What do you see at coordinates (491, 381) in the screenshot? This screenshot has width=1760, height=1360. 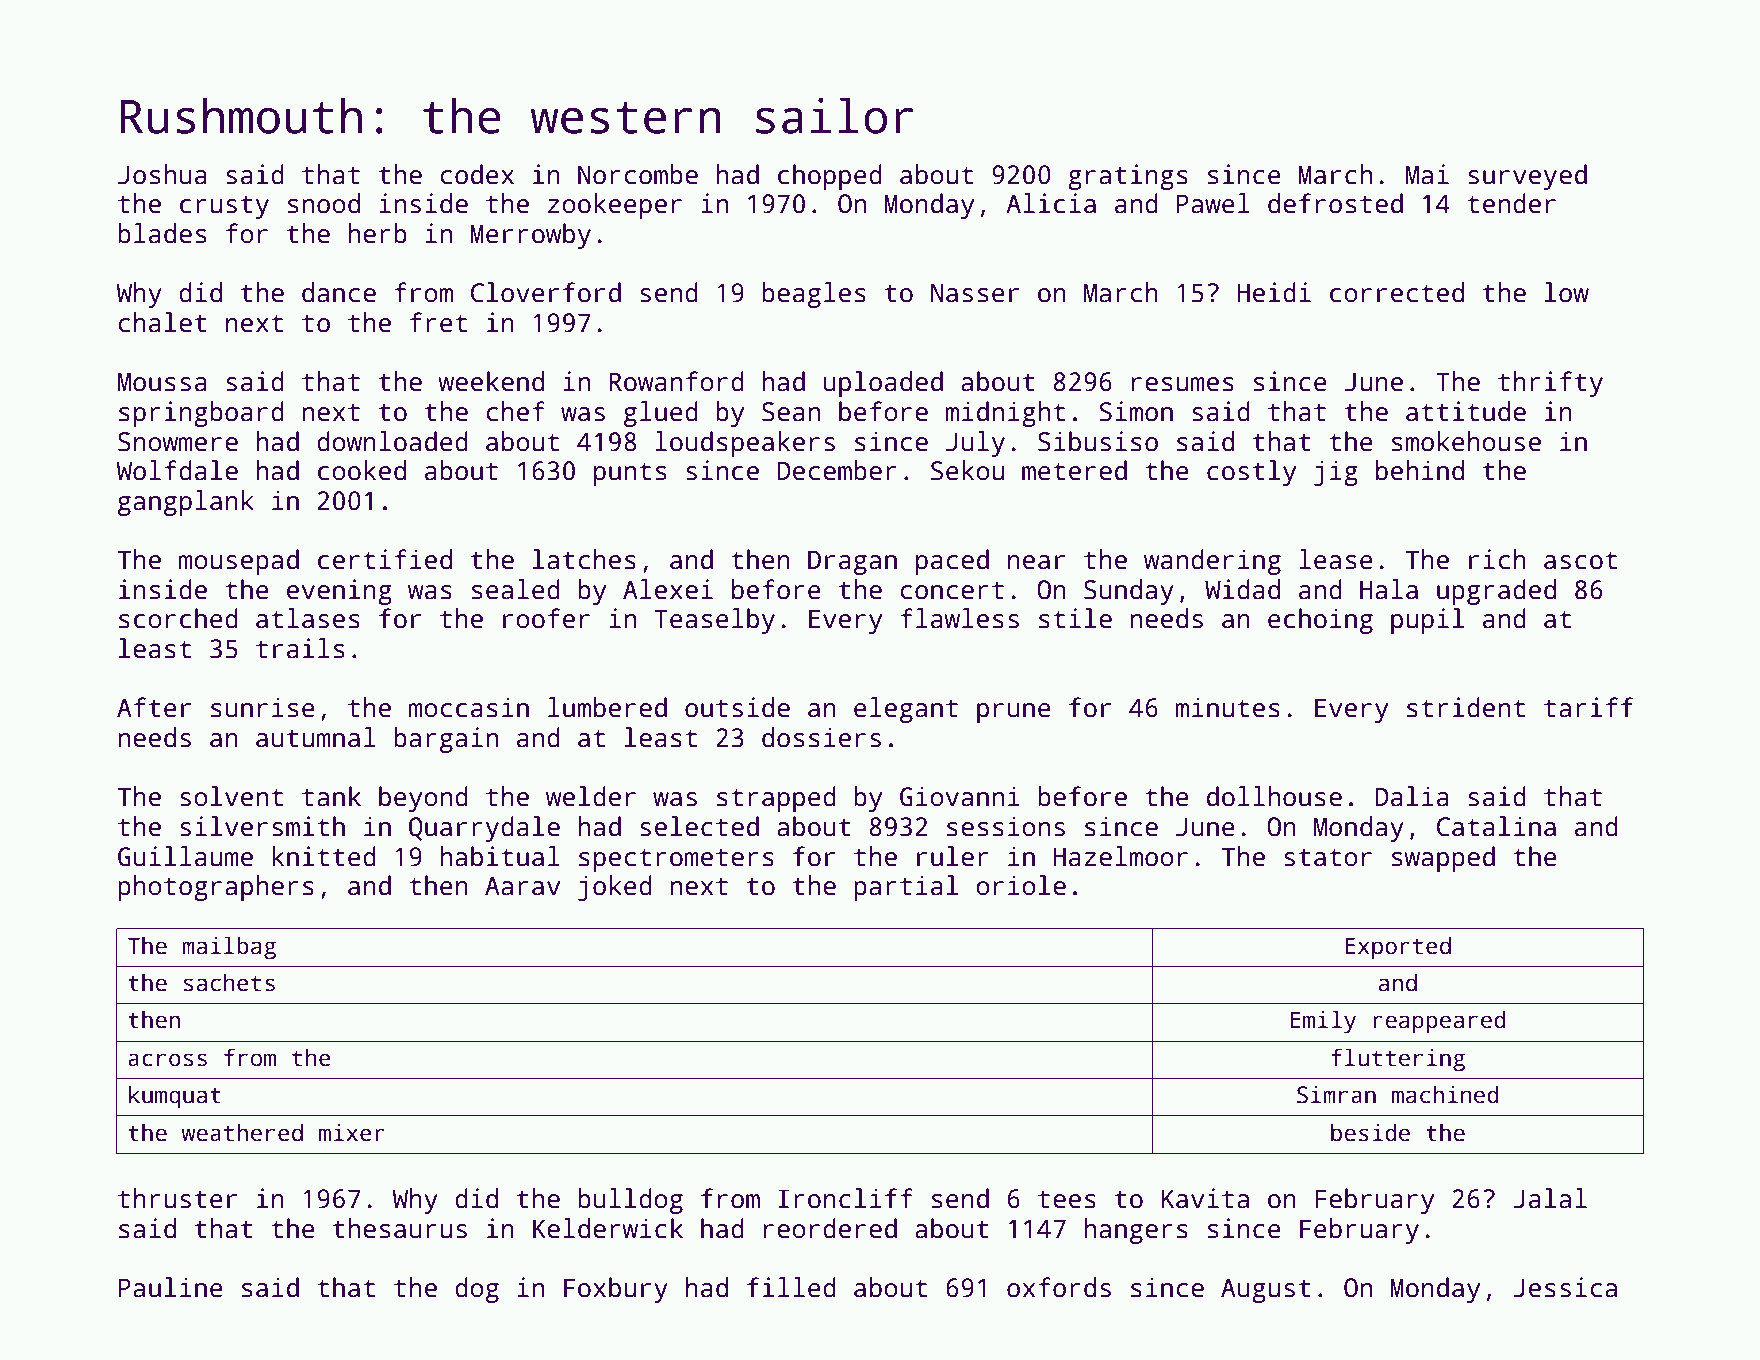 I see `weekend` at bounding box center [491, 381].
